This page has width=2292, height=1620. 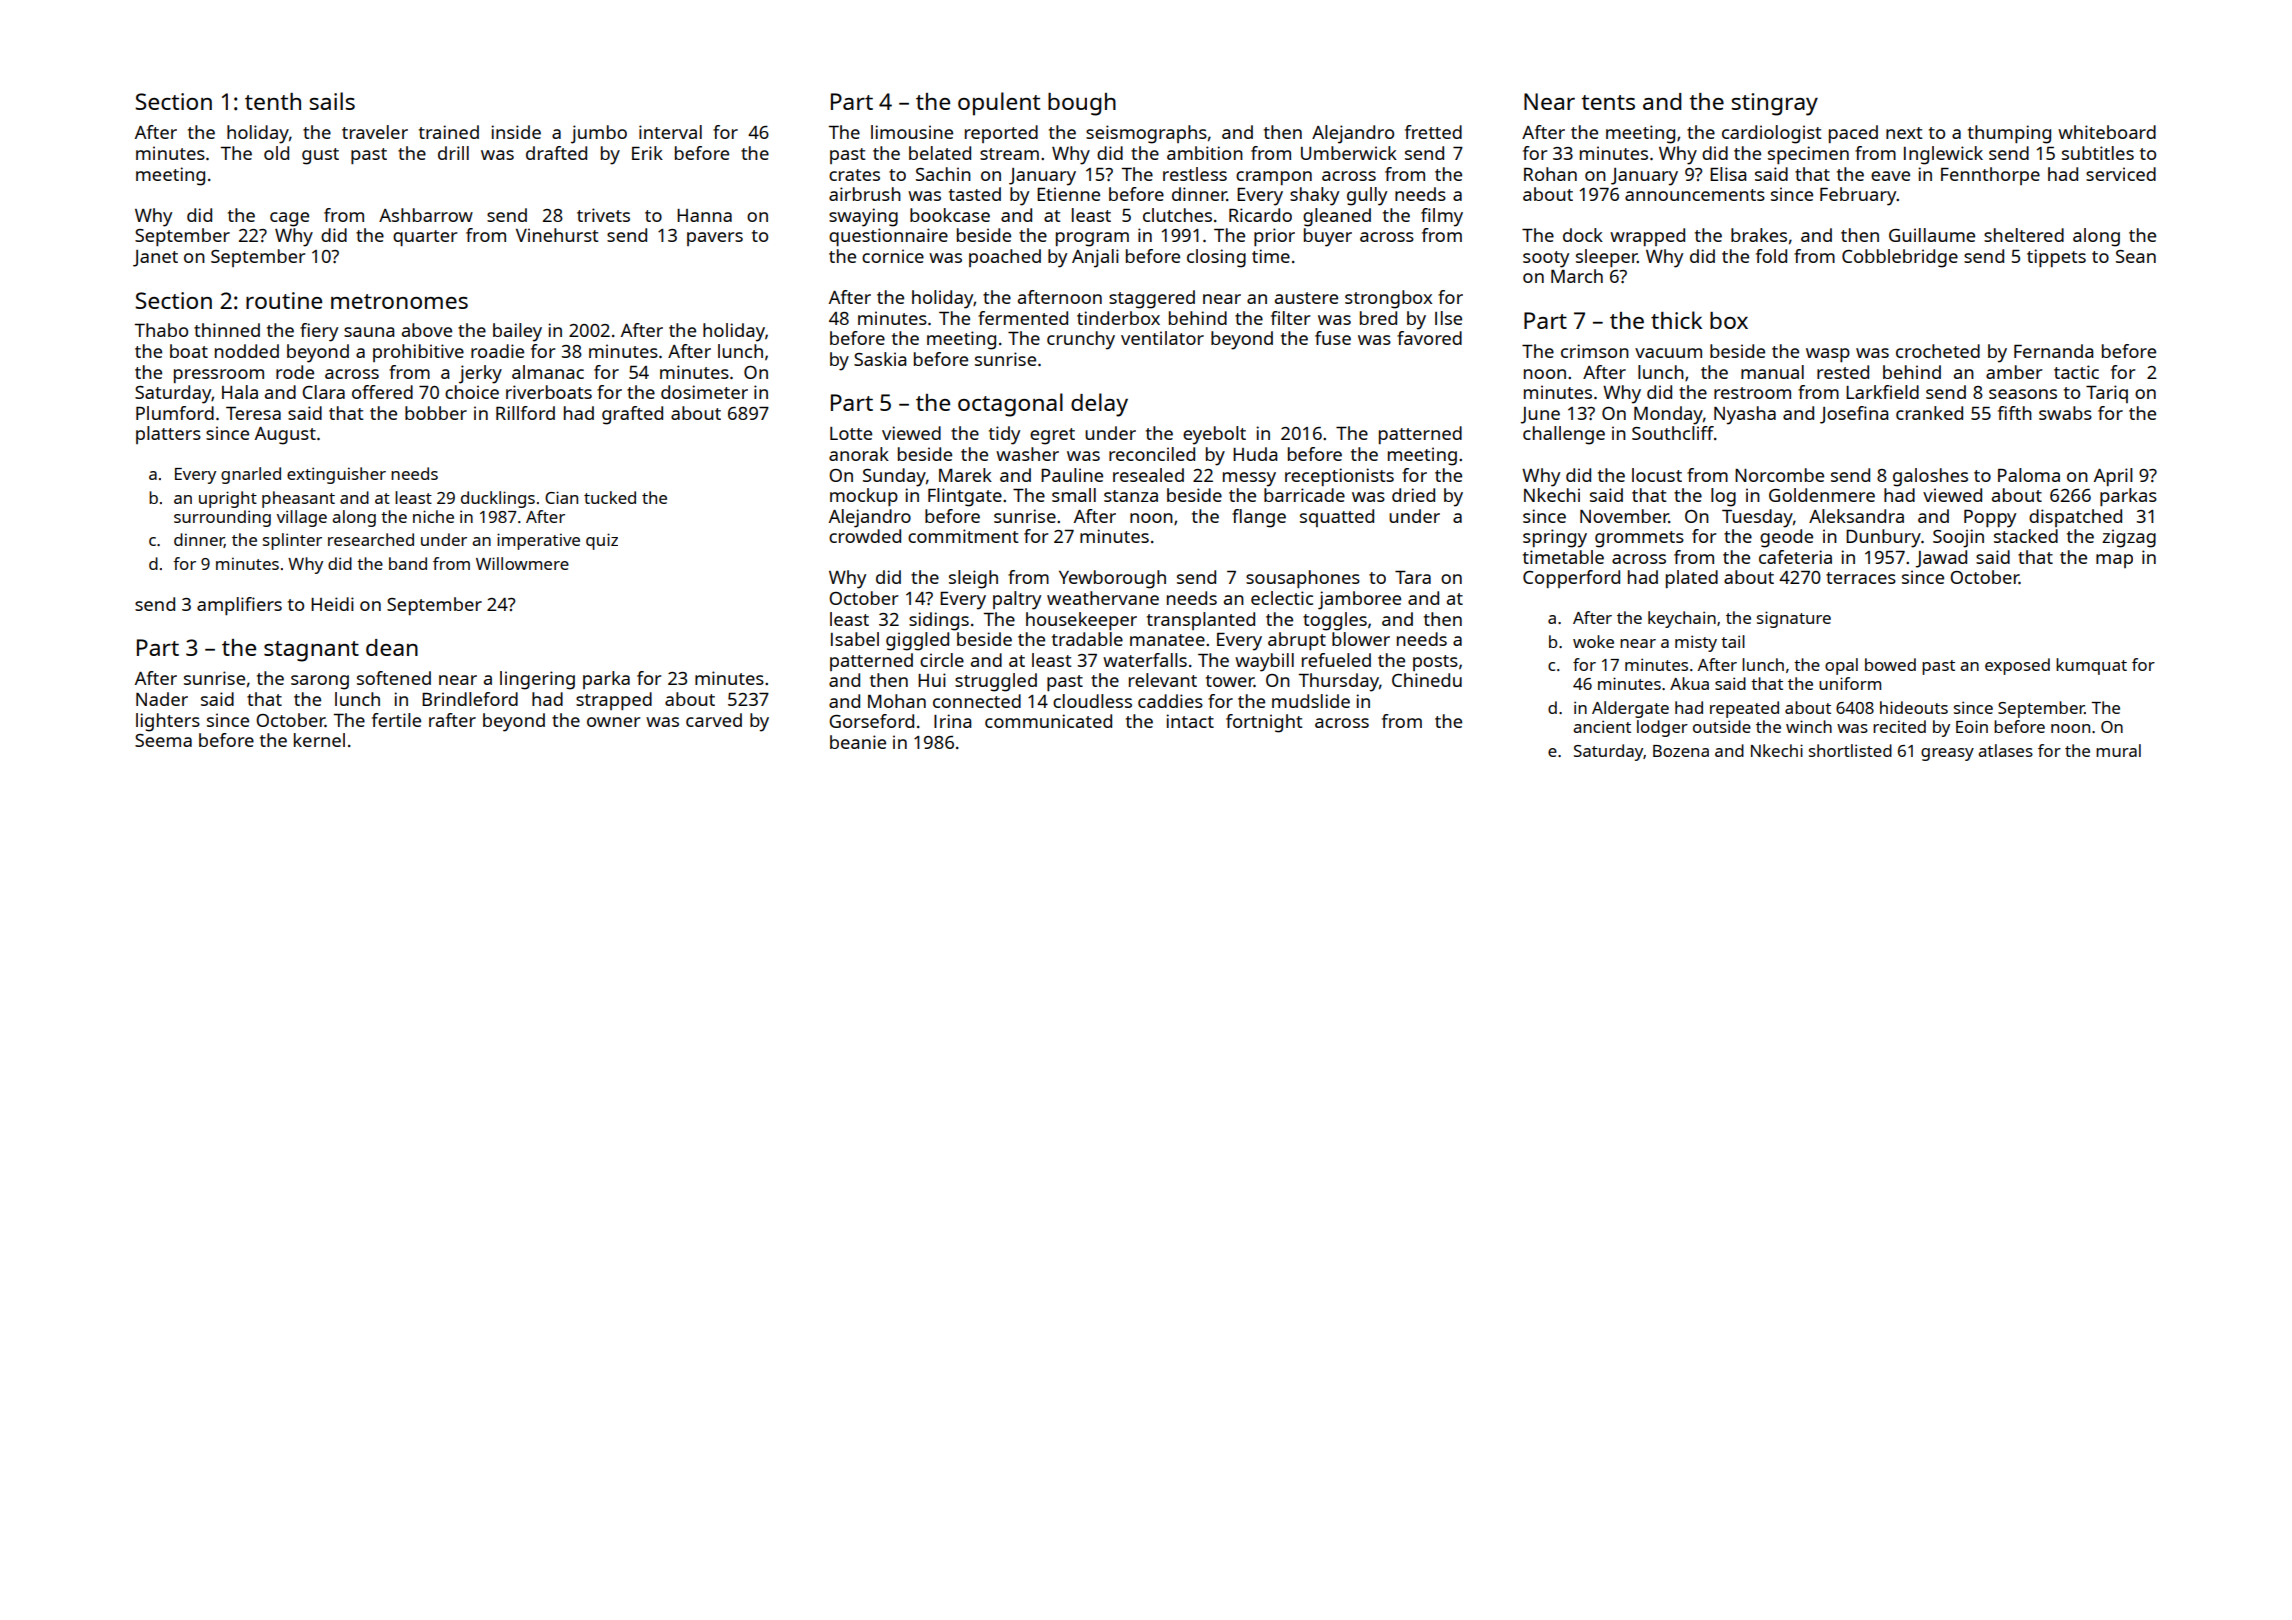 I want to click on questionnaire, so click(x=888, y=237).
